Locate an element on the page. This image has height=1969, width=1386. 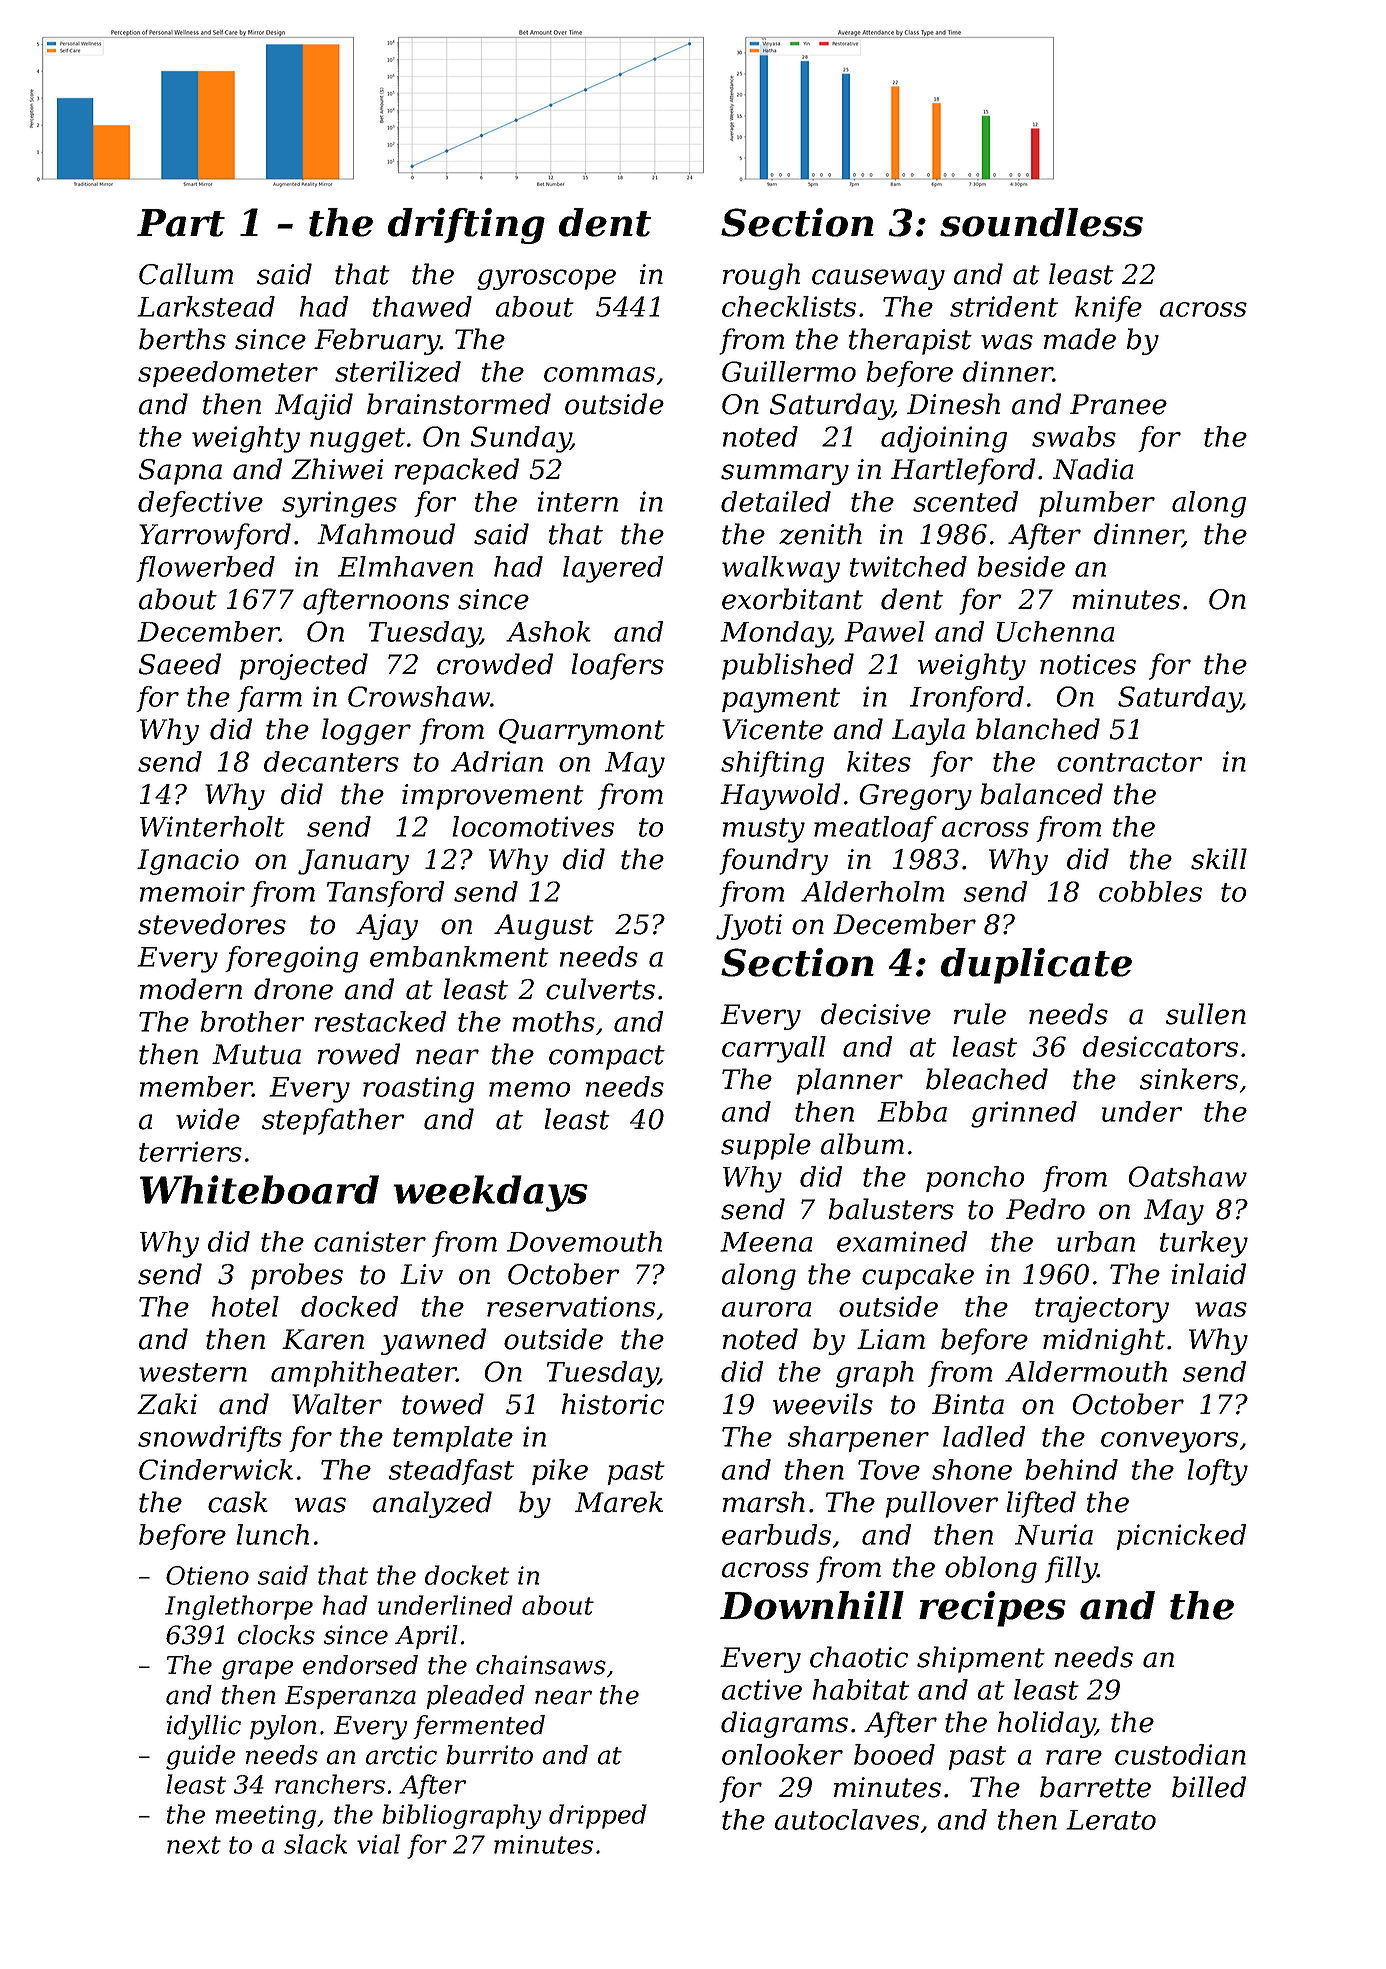
Marek is located at coordinates (619, 1502).
